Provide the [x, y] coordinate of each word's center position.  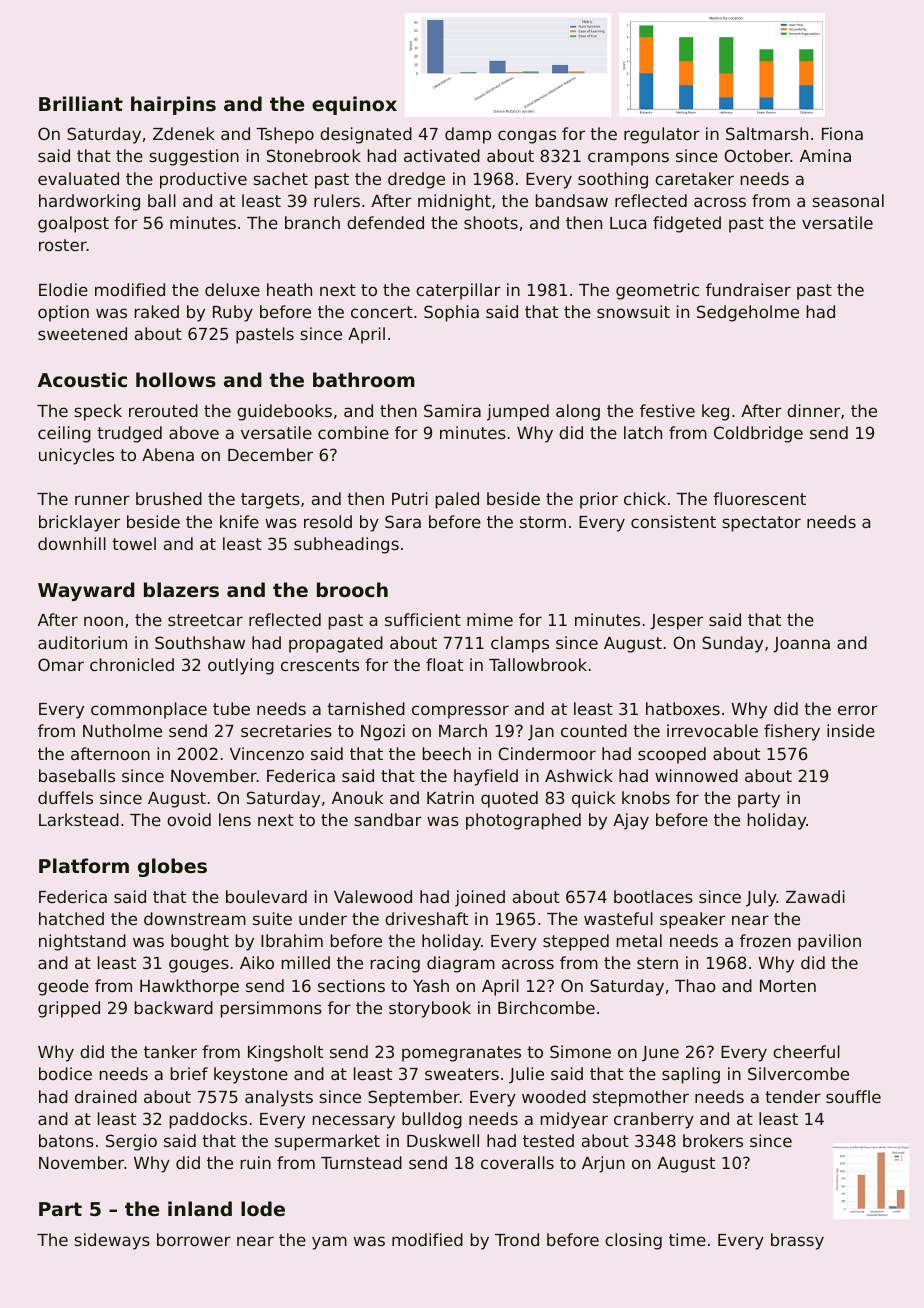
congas [527, 137]
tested [548, 1140]
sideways [112, 1241]
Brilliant [81, 103]
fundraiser [748, 289]
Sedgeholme [748, 313]
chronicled [132, 664]
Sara [403, 521]
